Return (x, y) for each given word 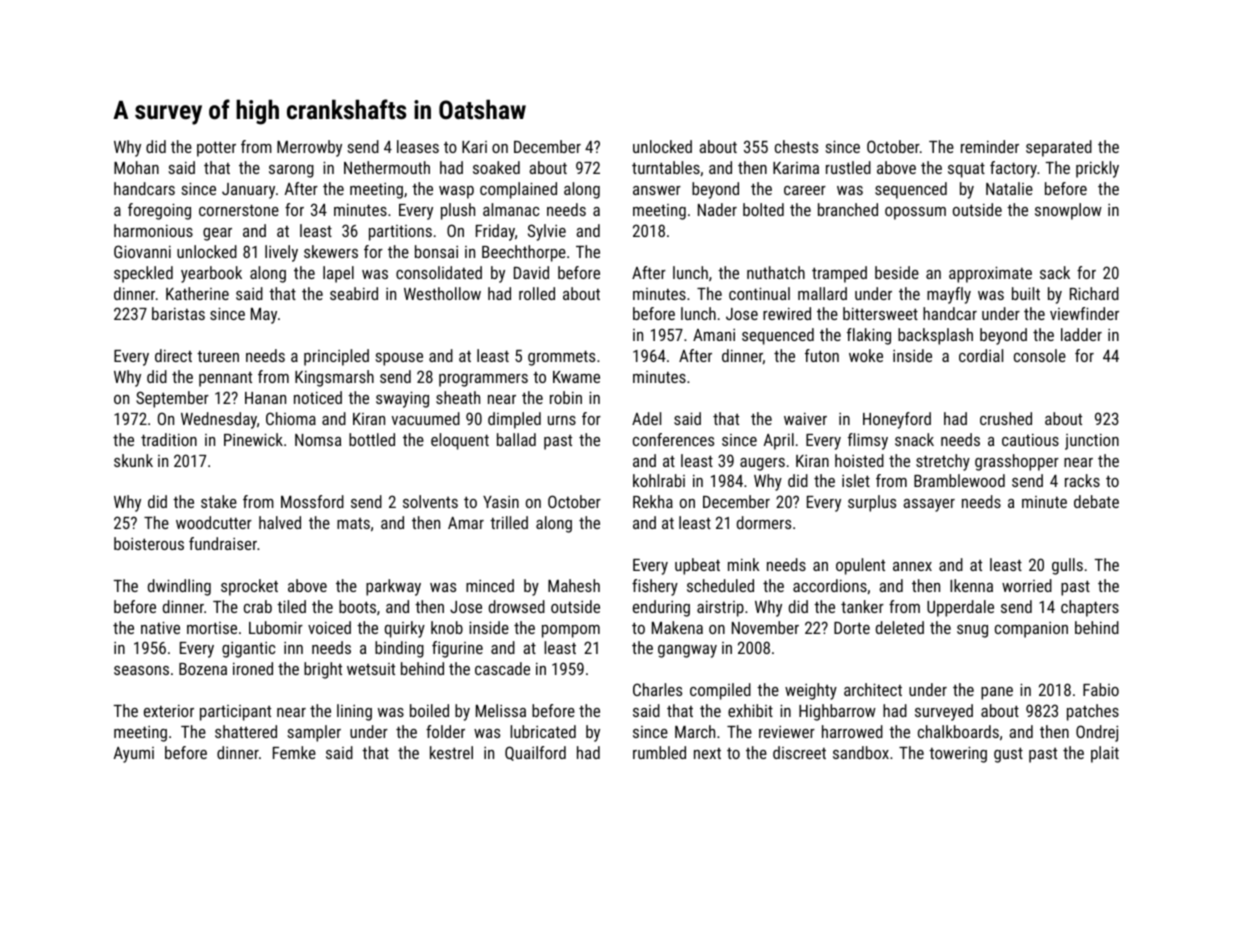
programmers (483, 380)
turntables (666, 167)
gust (1008, 755)
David (531, 272)
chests (796, 146)
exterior (169, 711)
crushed (1006, 418)
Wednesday (219, 420)
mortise (212, 628)
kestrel (451, 752)
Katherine (197, 293)
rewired (787, 313)
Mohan (136, 167)
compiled (720, 691)
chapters (1090, 608)
